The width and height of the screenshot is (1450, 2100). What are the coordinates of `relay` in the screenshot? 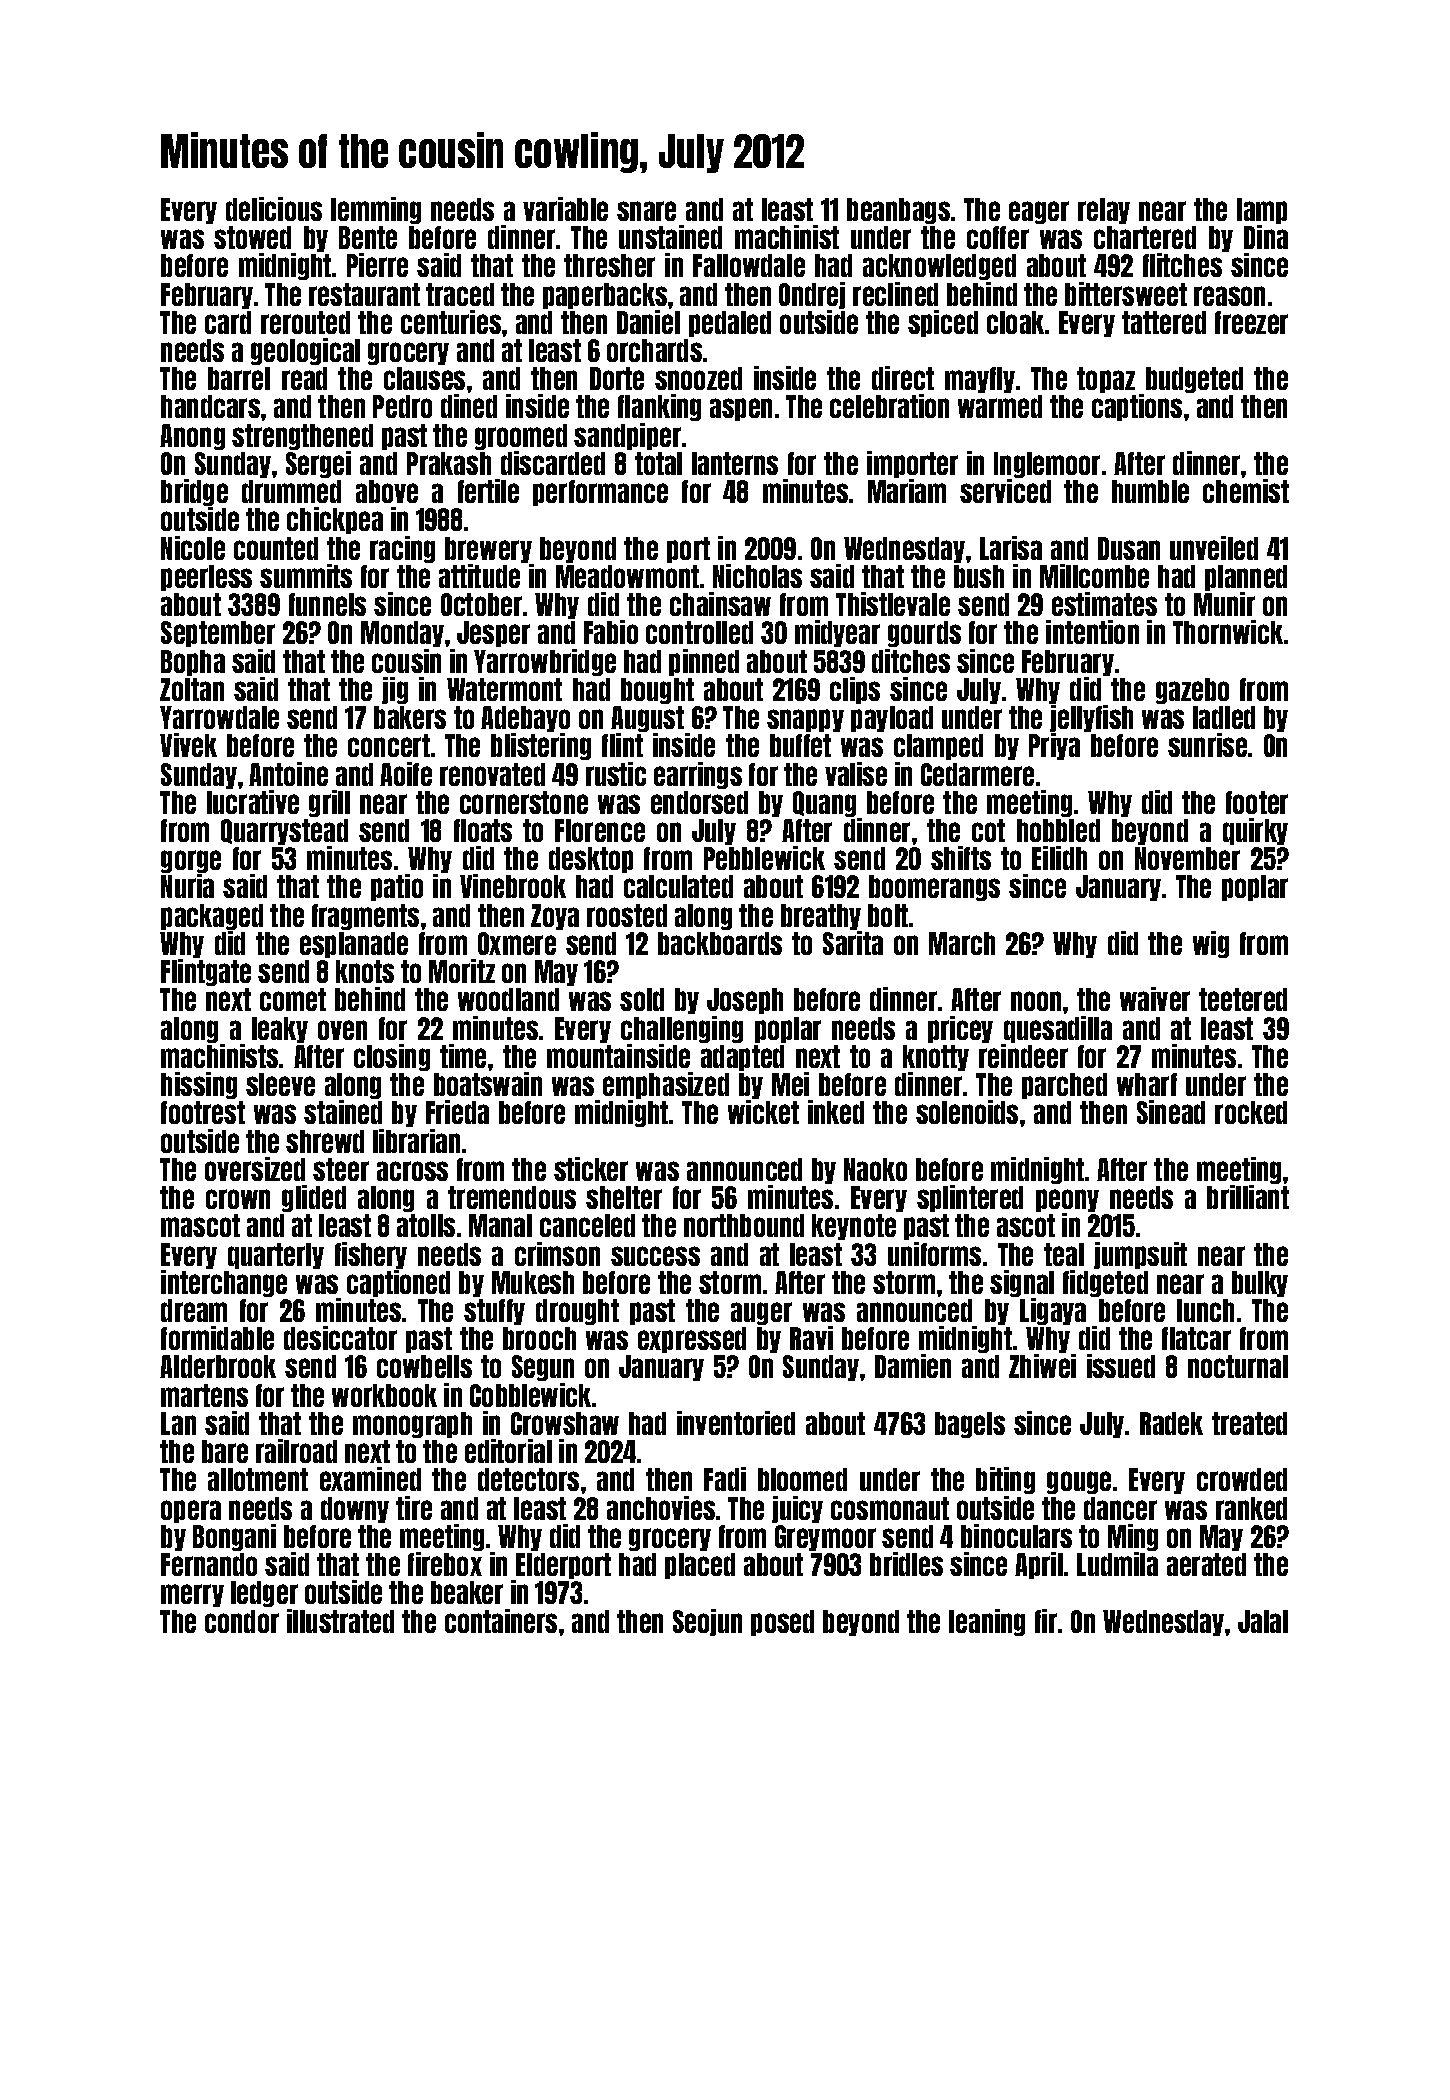 It's located at (1104, 211).
